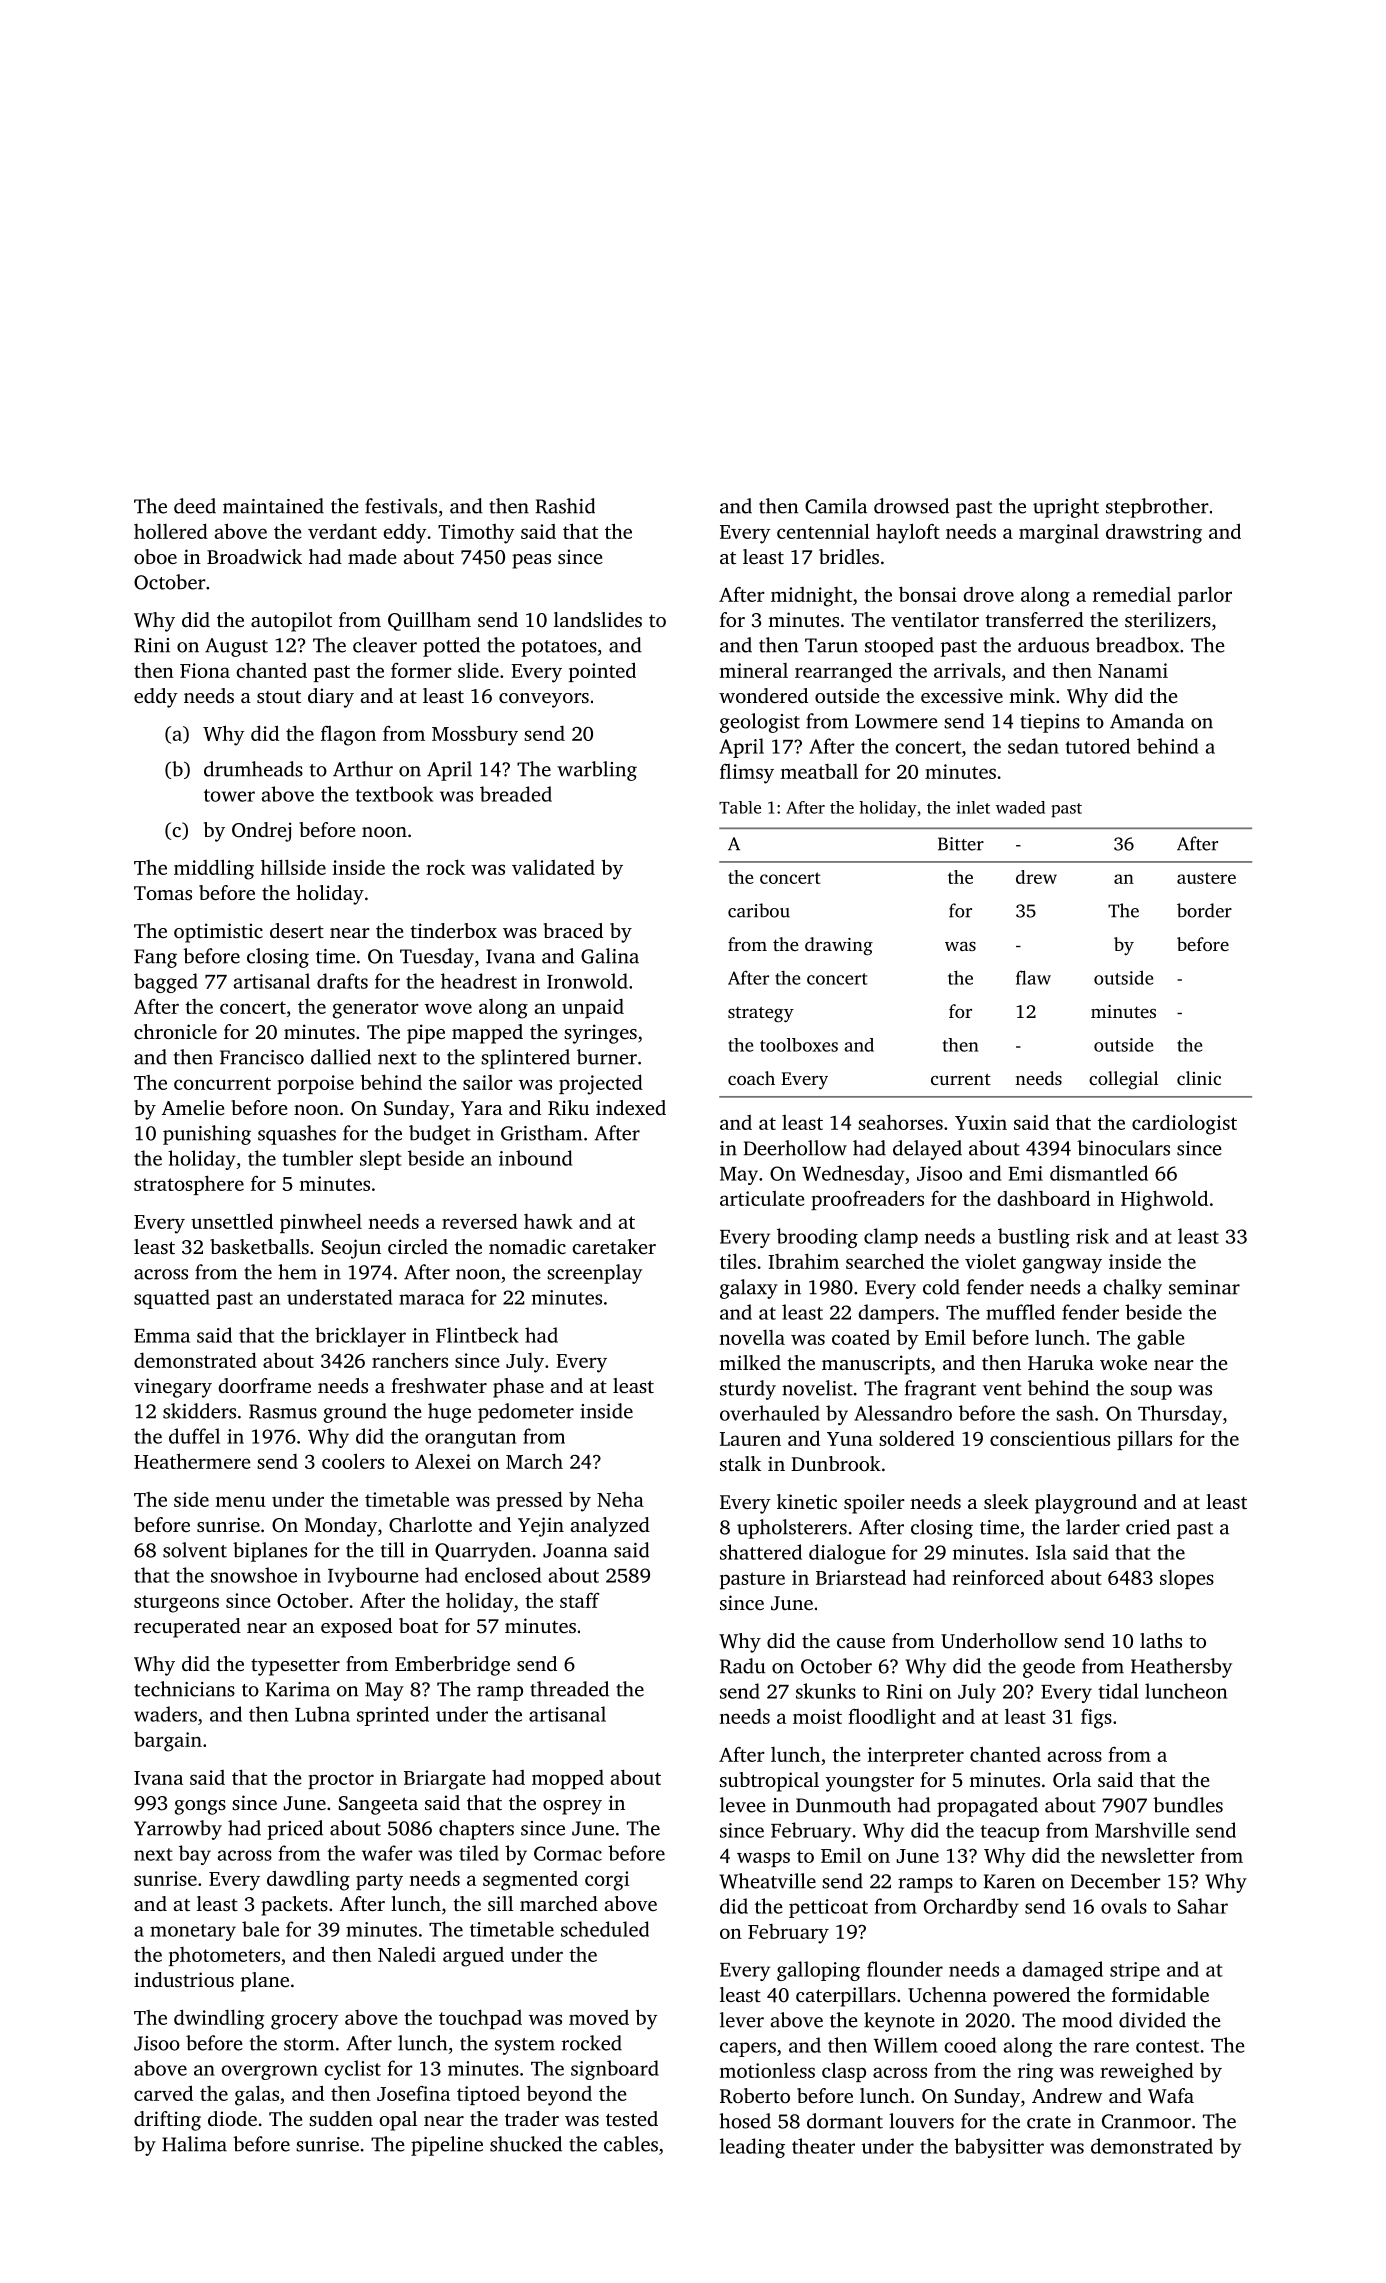  I want to click on Heathersby, so click(1181, 1668).
